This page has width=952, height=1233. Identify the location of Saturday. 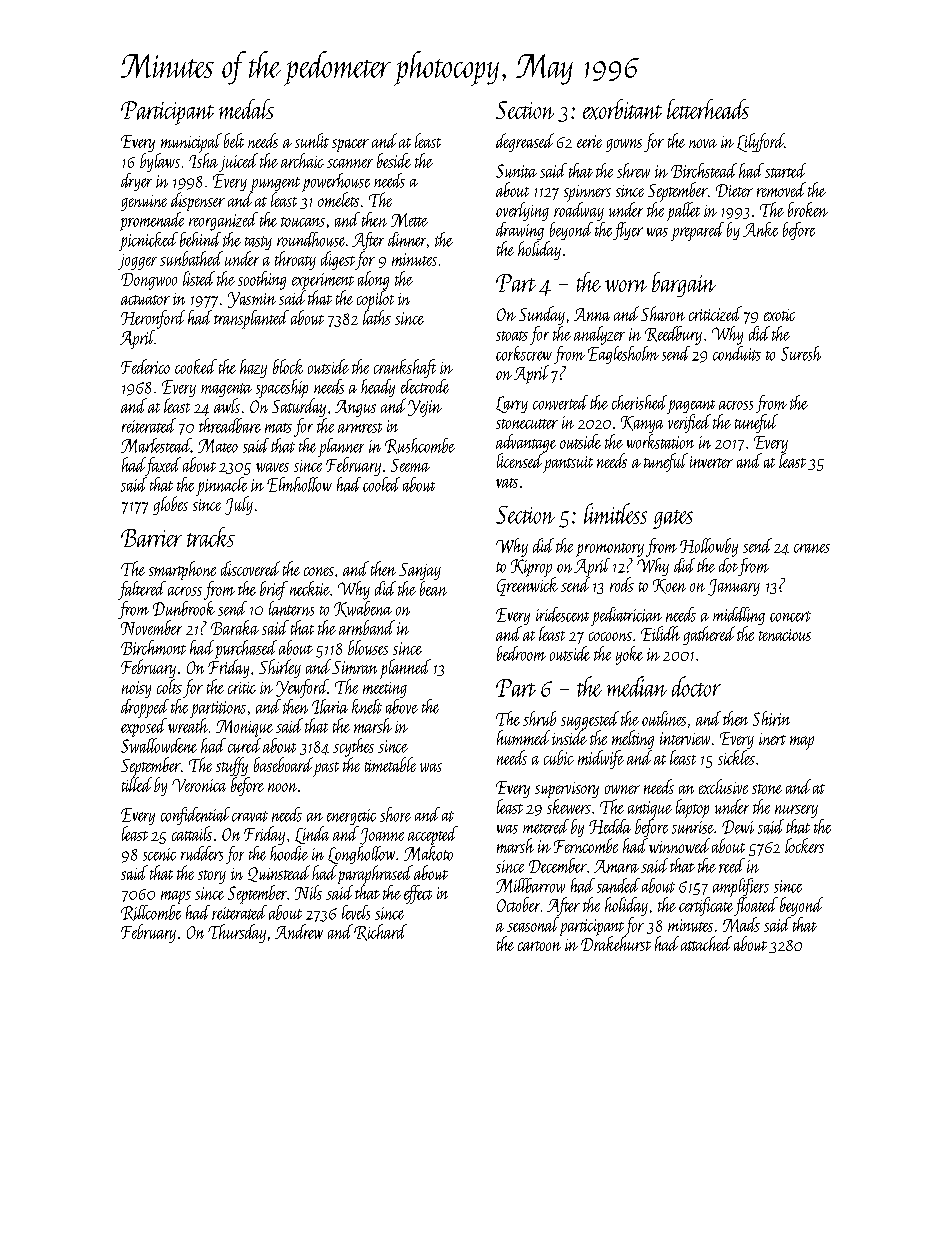
(299, 407).
